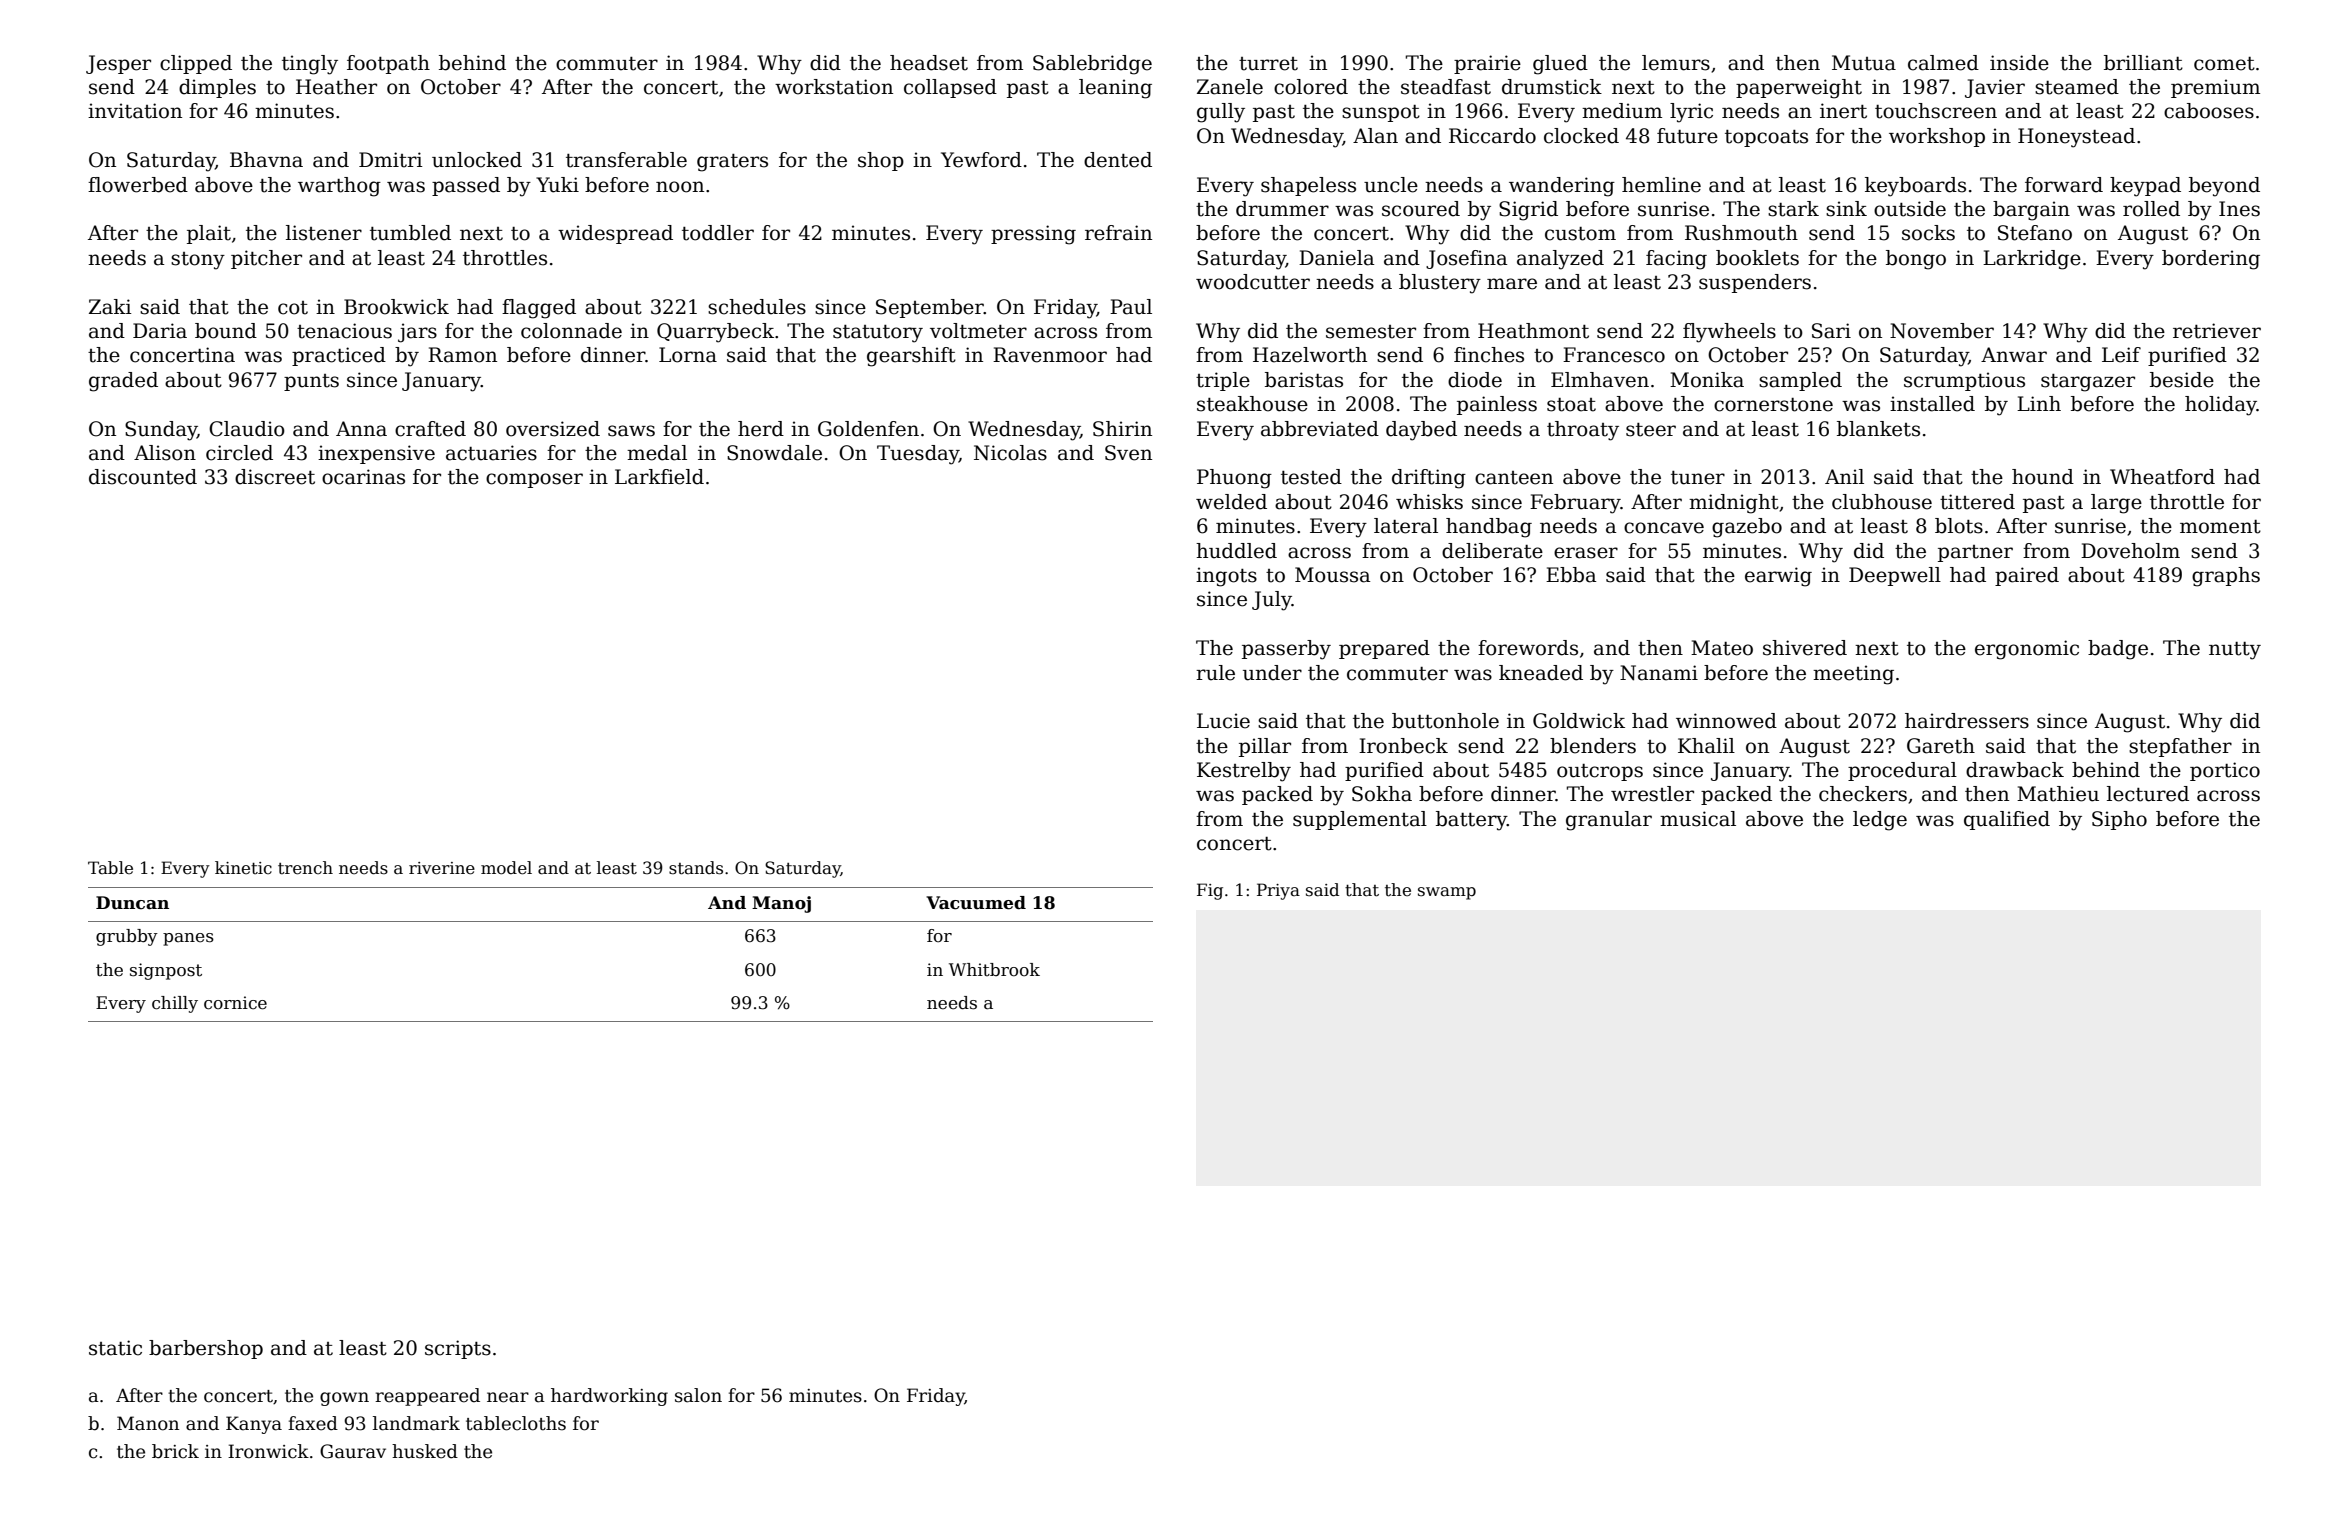 The image size is (2349, 1520). Describe the element at coordinates (339, 187) in the image. I see `warthog` at that location.
